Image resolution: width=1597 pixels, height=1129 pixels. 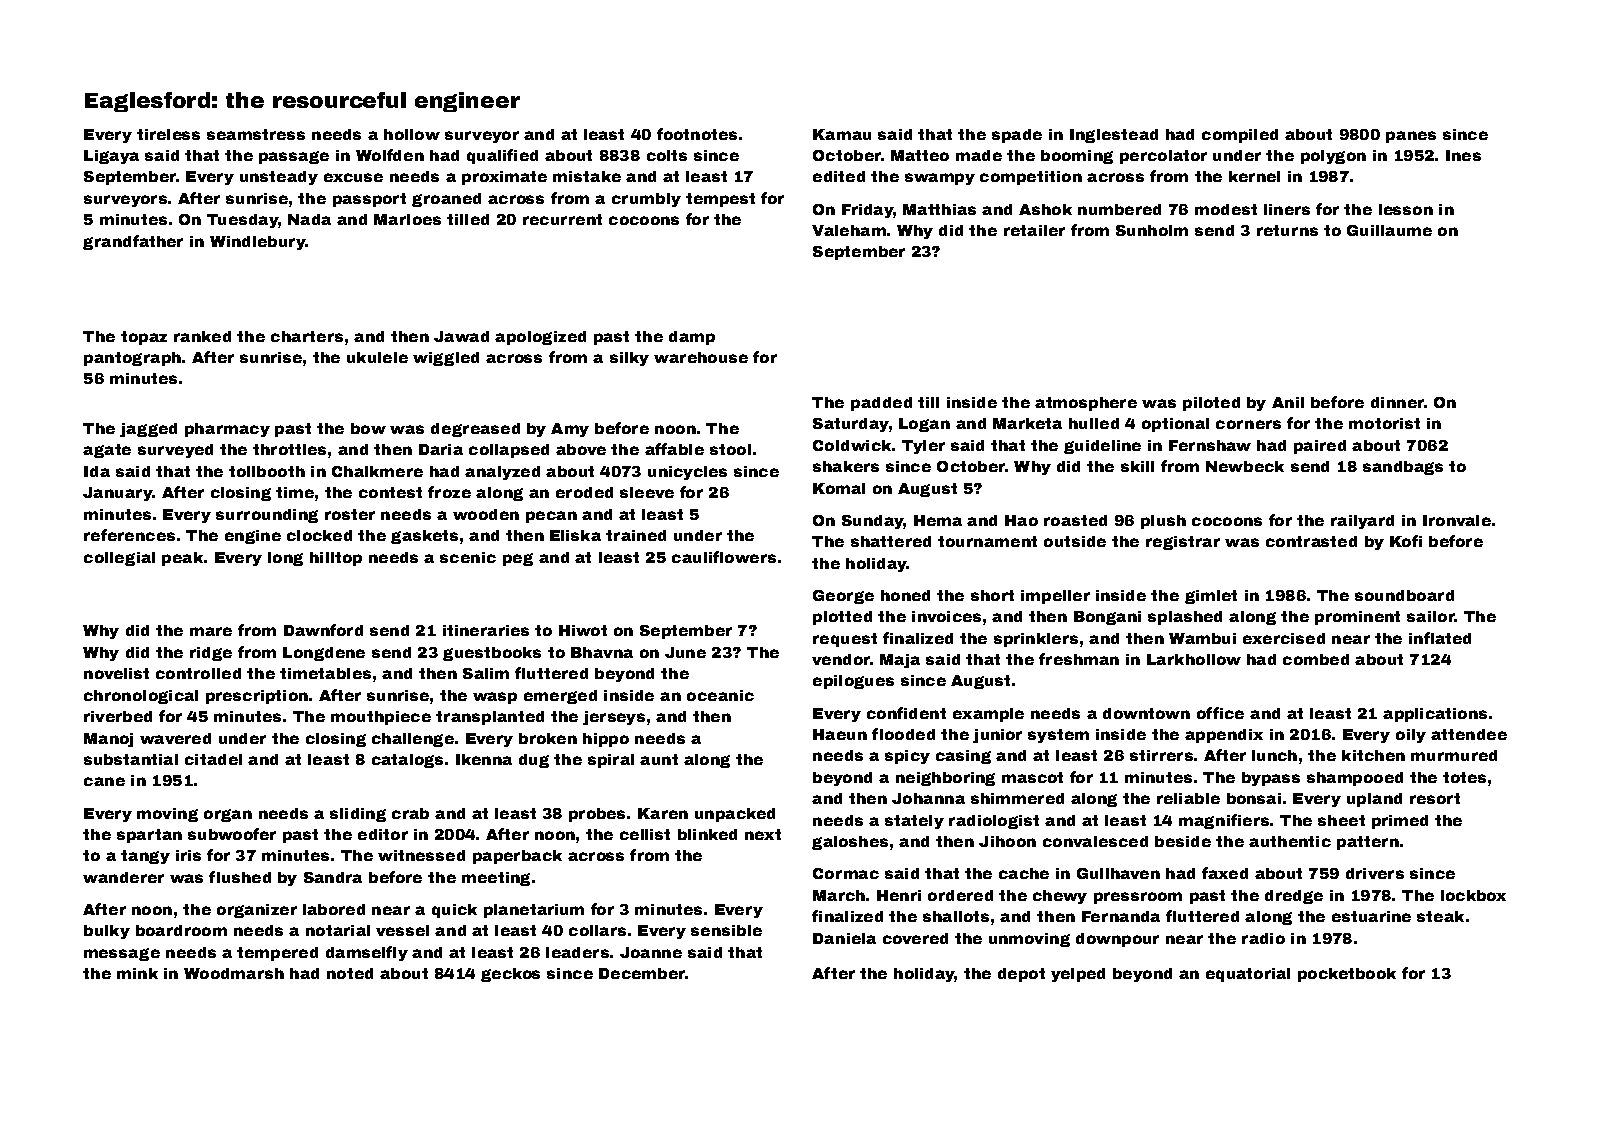 What do you see at coordinates (182, 559) in the screenshot?
I see `peak` at bounding box center [182, 559].
